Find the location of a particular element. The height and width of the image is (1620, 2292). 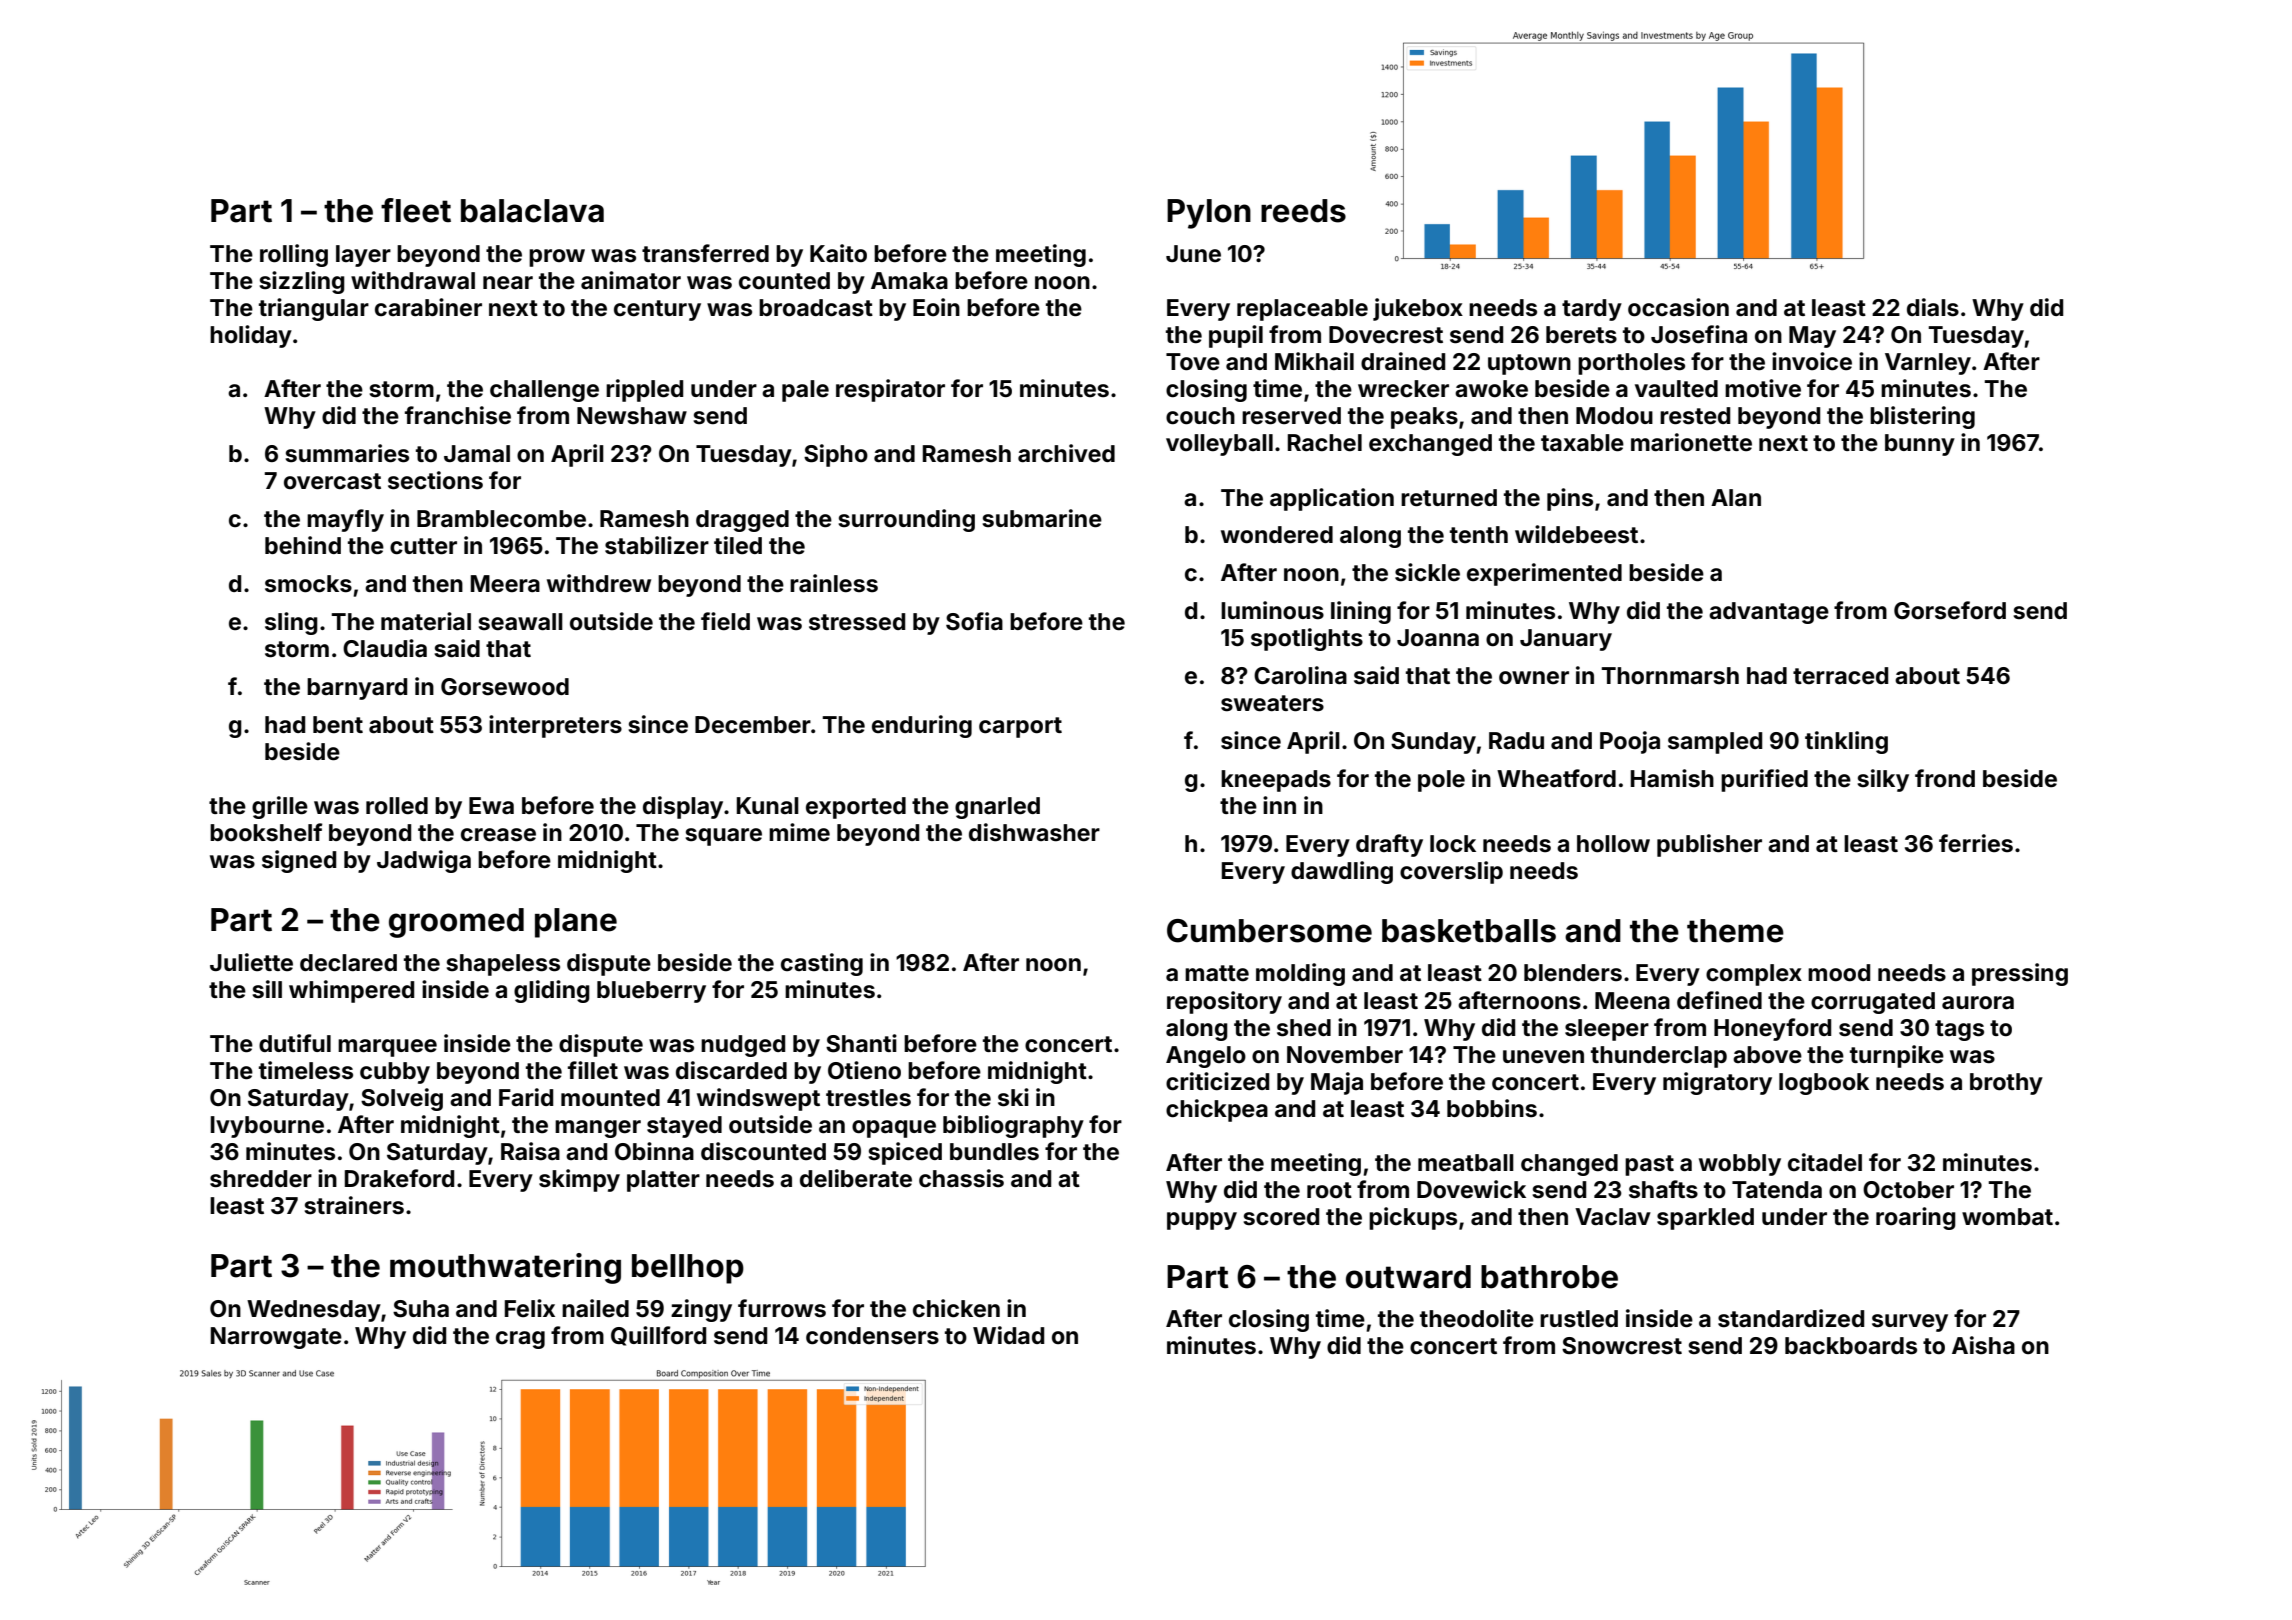

Sofia is located at coordinates (974, 621).
